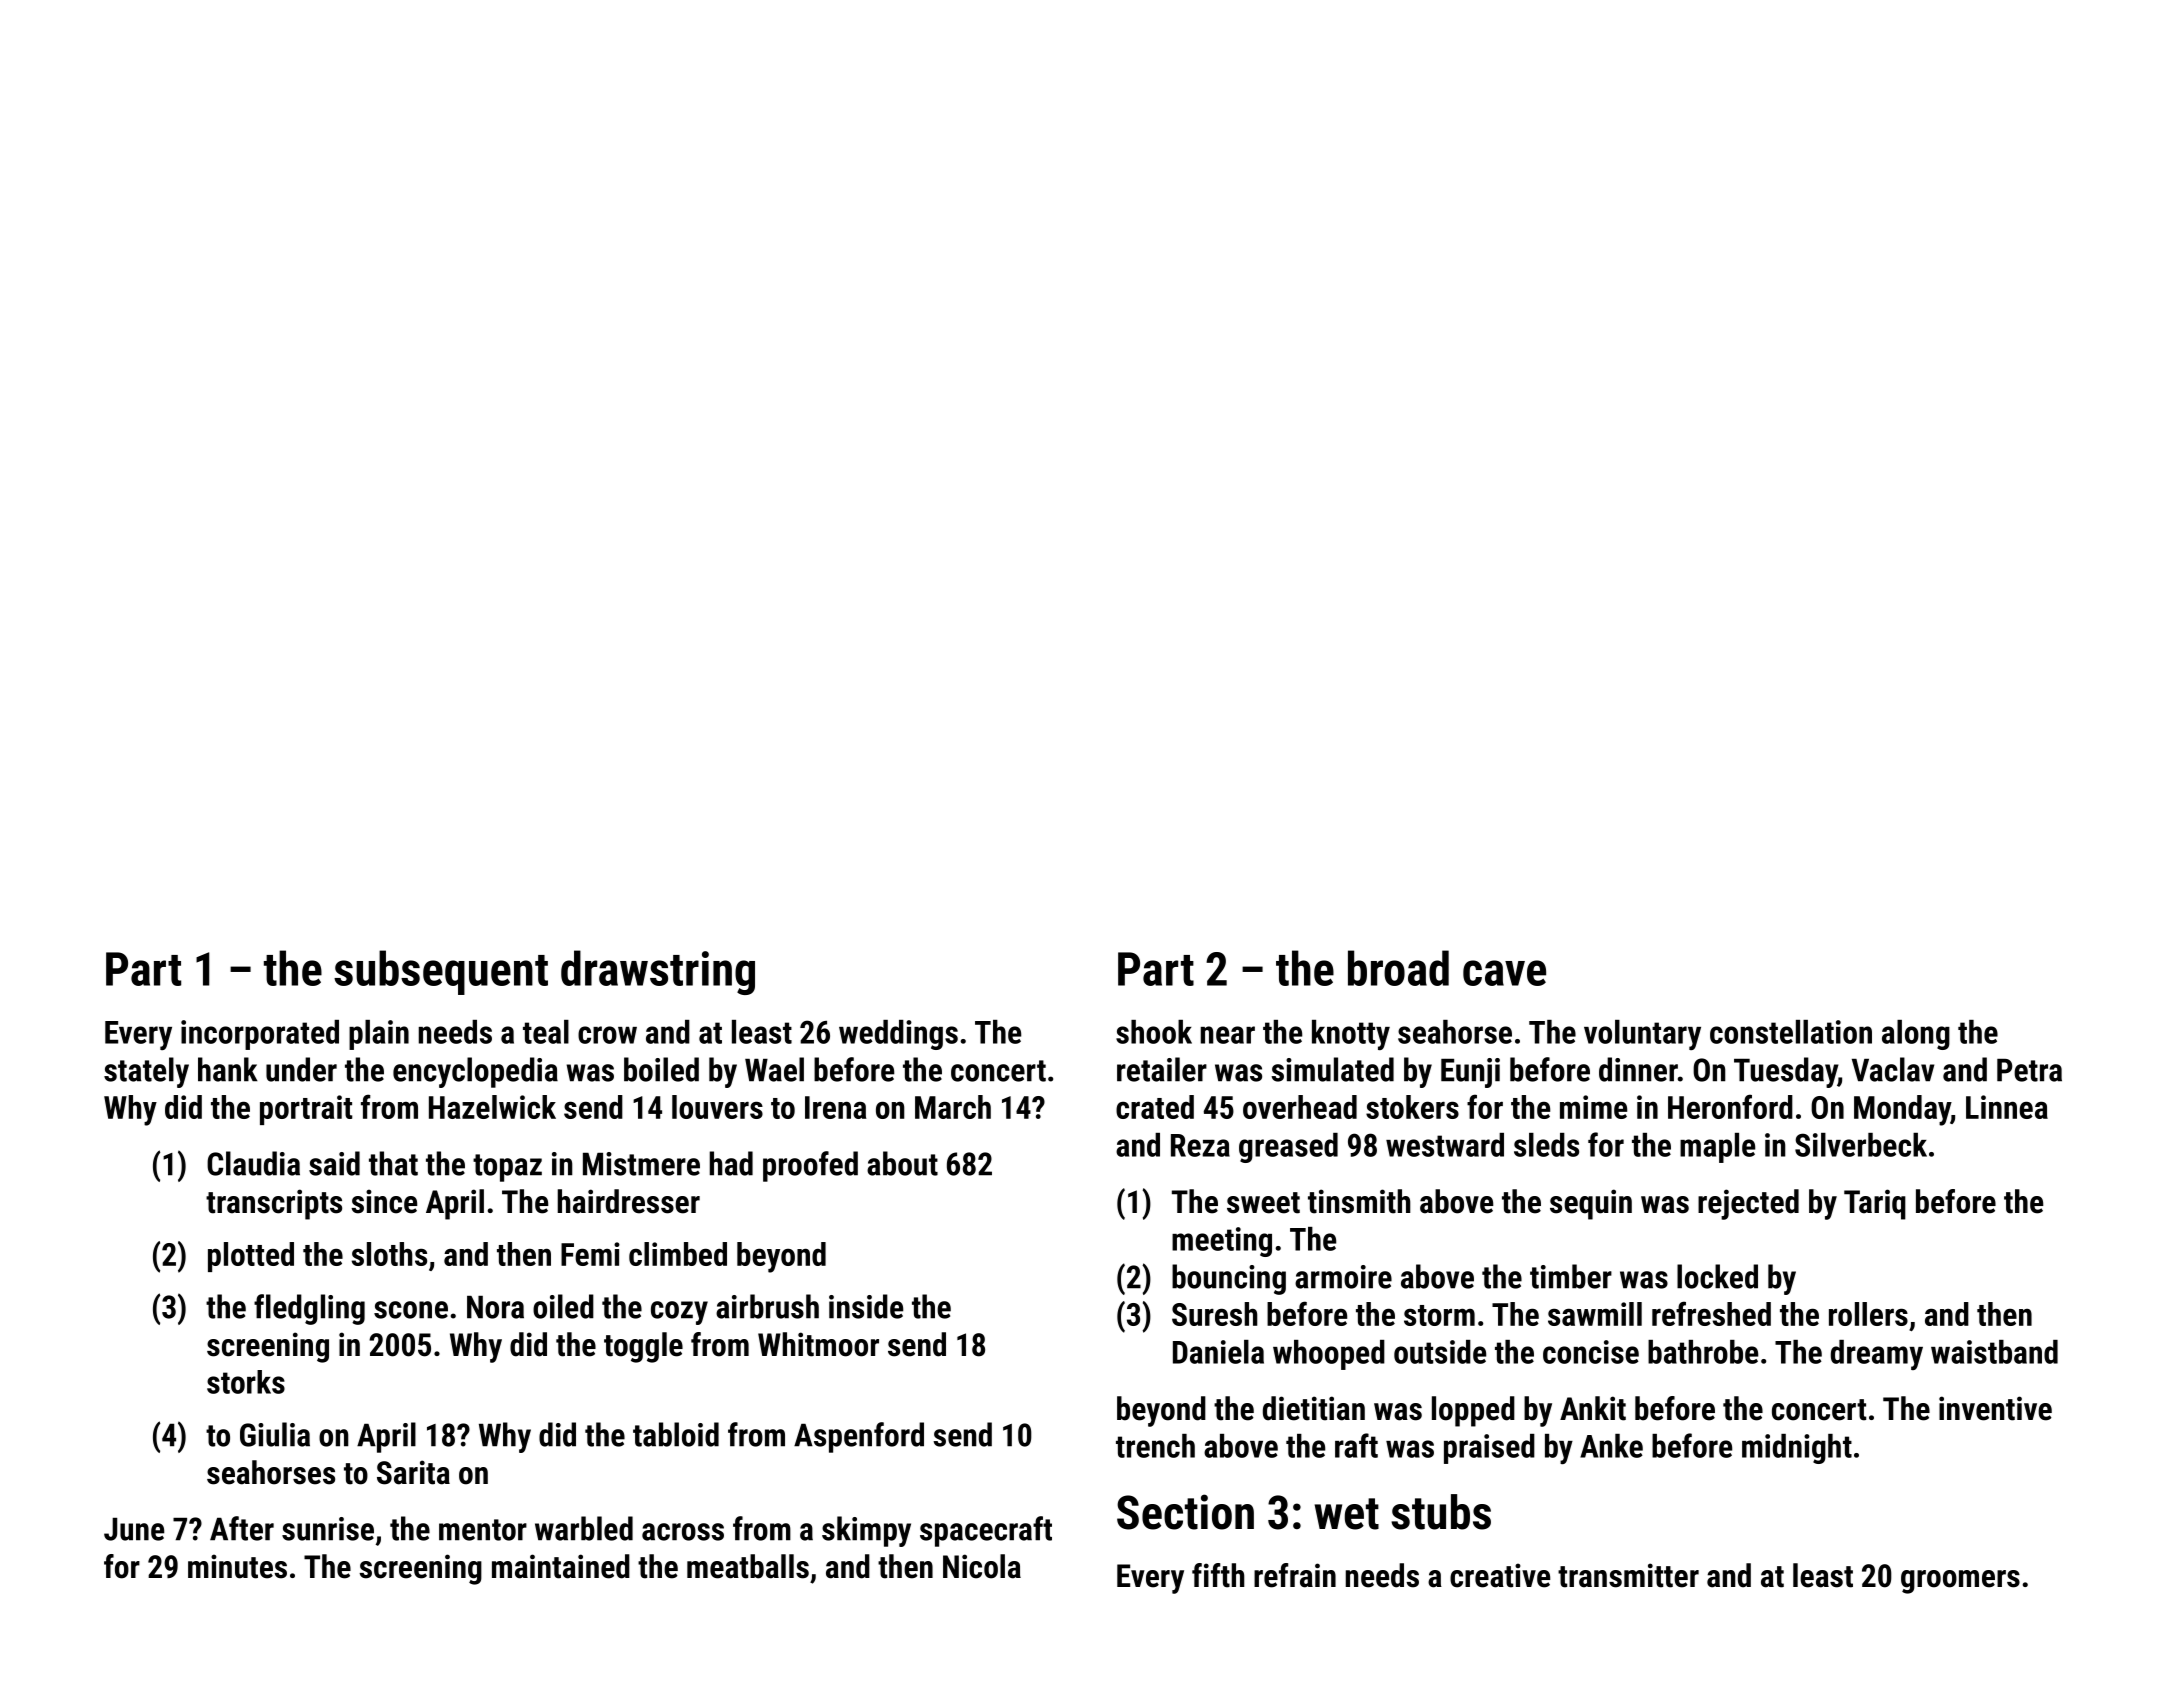 The image size is (2178, 1683). Describe the element at coordinates (441, 972) in the screenshot. I see `subsequent` at that location.
